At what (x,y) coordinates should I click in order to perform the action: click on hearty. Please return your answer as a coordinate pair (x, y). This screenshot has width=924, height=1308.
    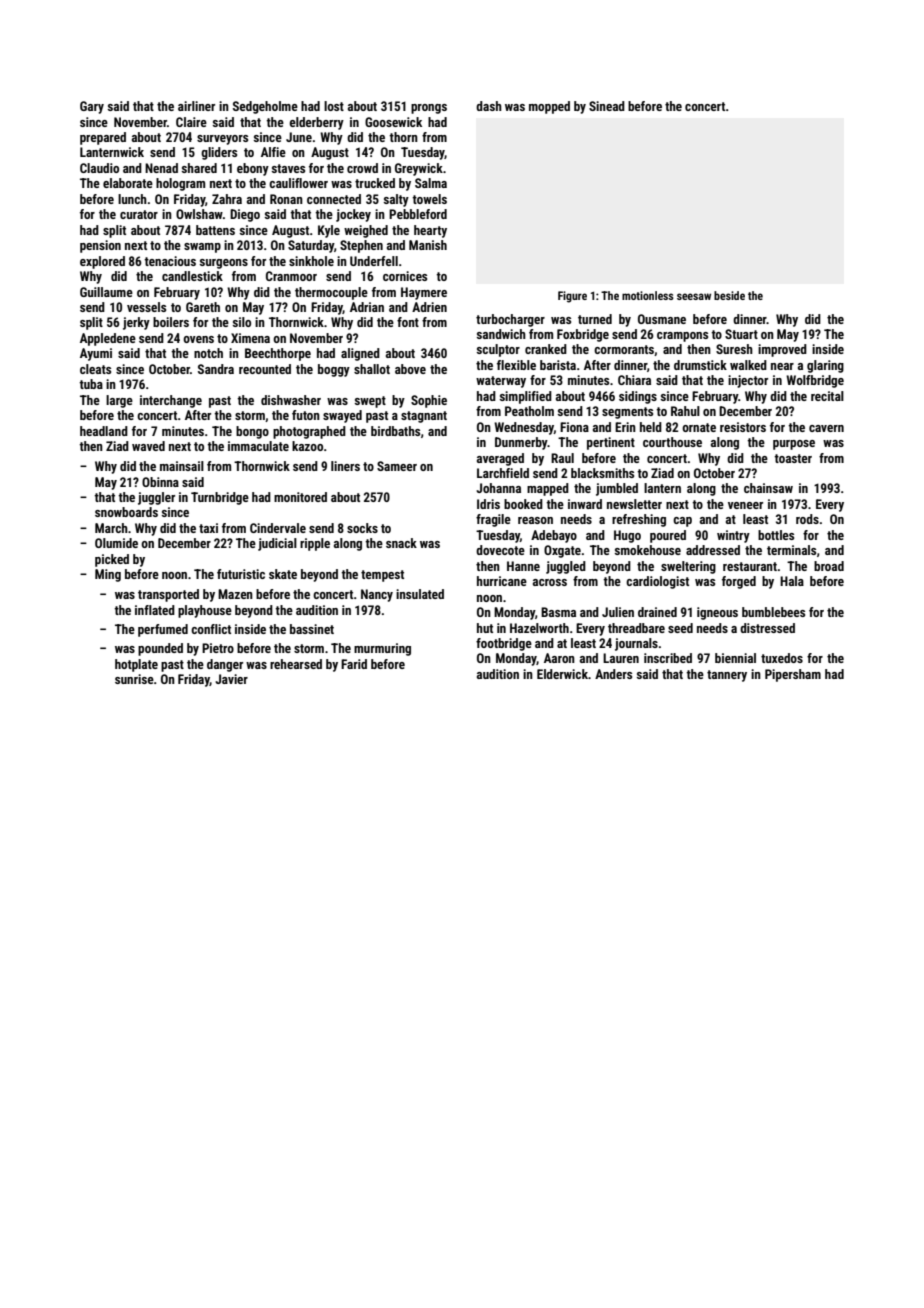
    Looking at the image, I should click on (430, 231).
